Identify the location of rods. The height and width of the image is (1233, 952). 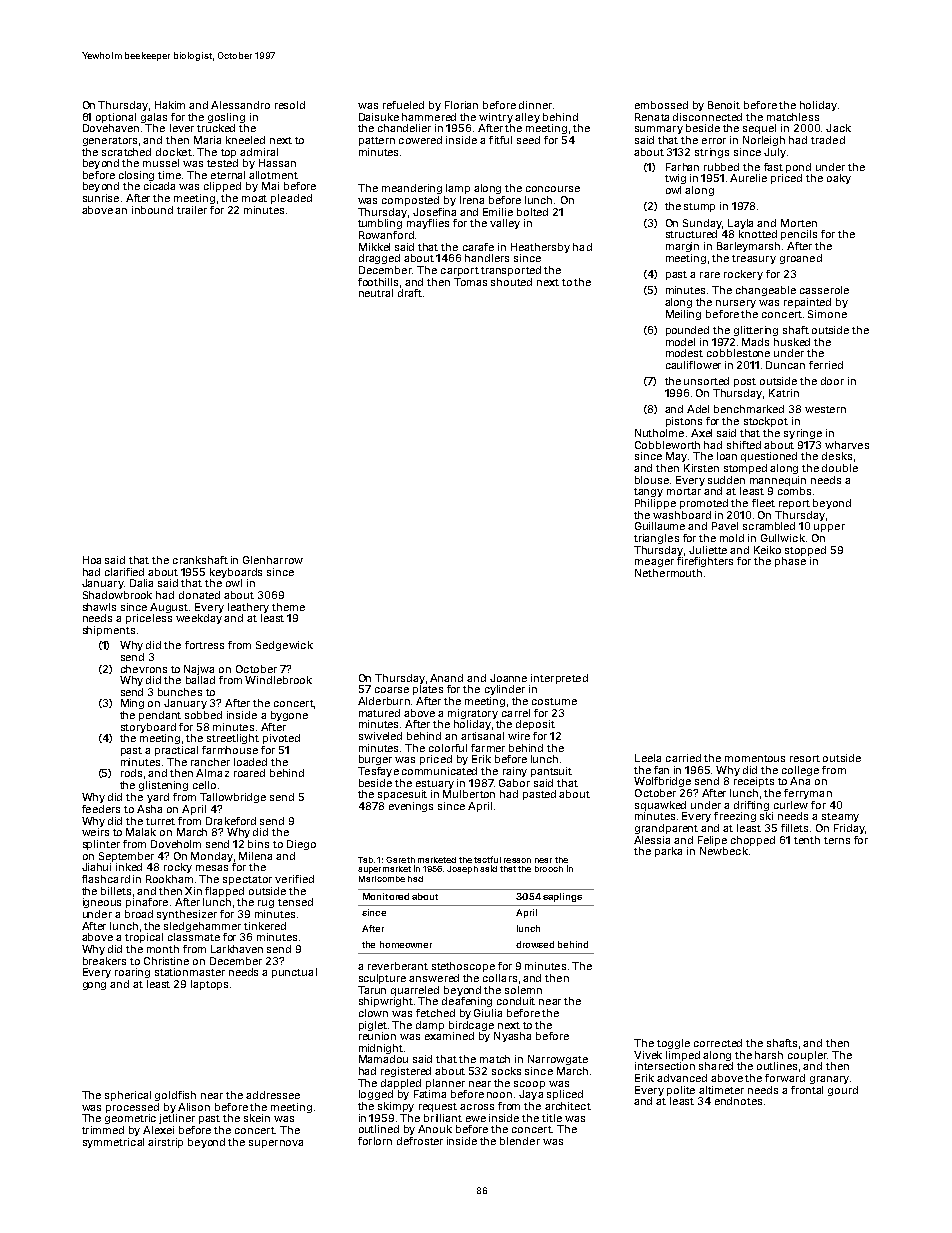
(131, 773).
